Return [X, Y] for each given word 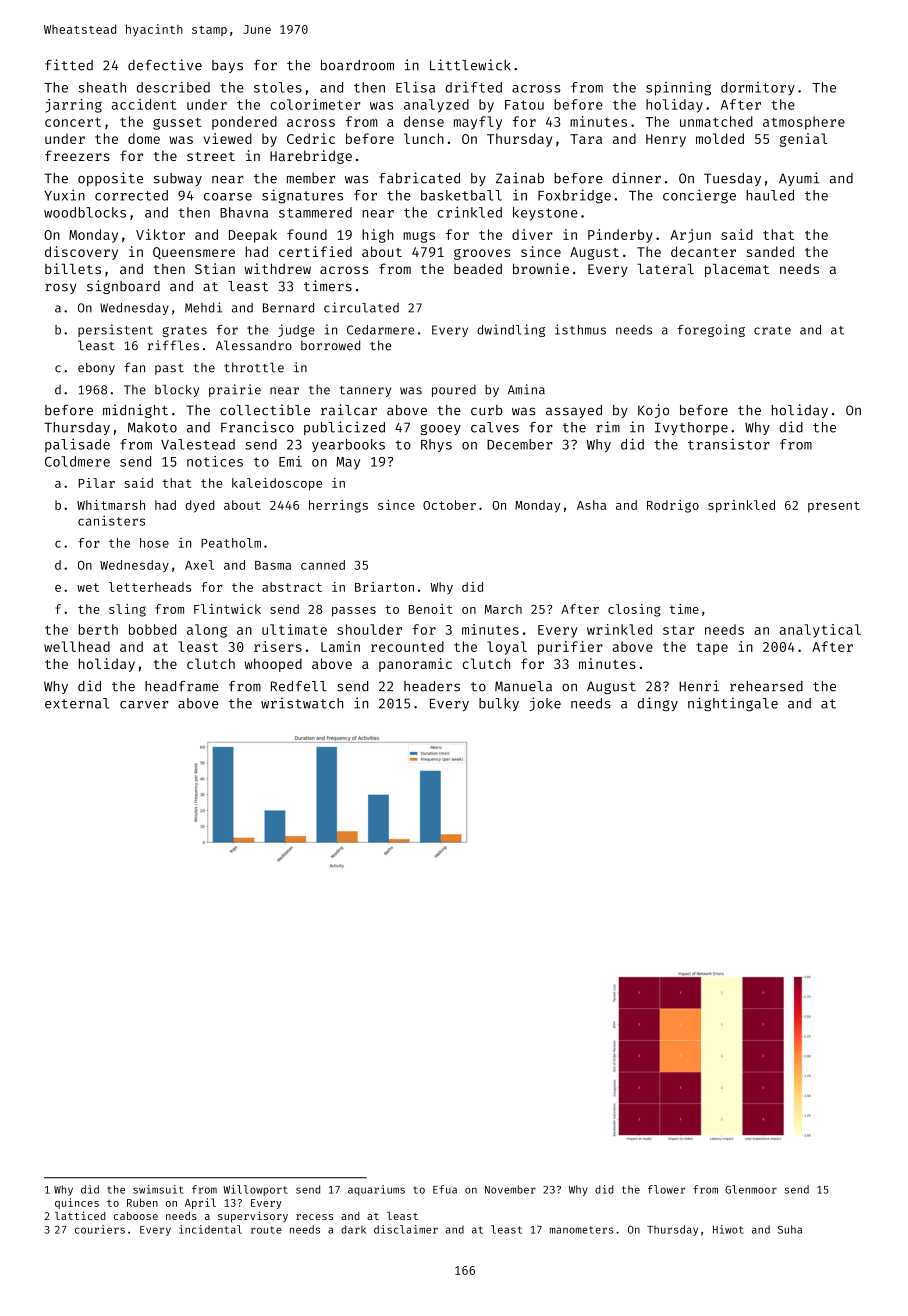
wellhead [77, 646]
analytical [820, 631]
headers [432, 686]
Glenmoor [751, 1189]
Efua [445, 1189]
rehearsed [766, 686]
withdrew [278, 268]
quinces [77, 1203]
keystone [545, 214]
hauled [770, 195]
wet [88, 587]
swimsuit [158, 1189]
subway [178, 179]
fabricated [419, 178]
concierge [699, 196]
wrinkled [619, 629]
